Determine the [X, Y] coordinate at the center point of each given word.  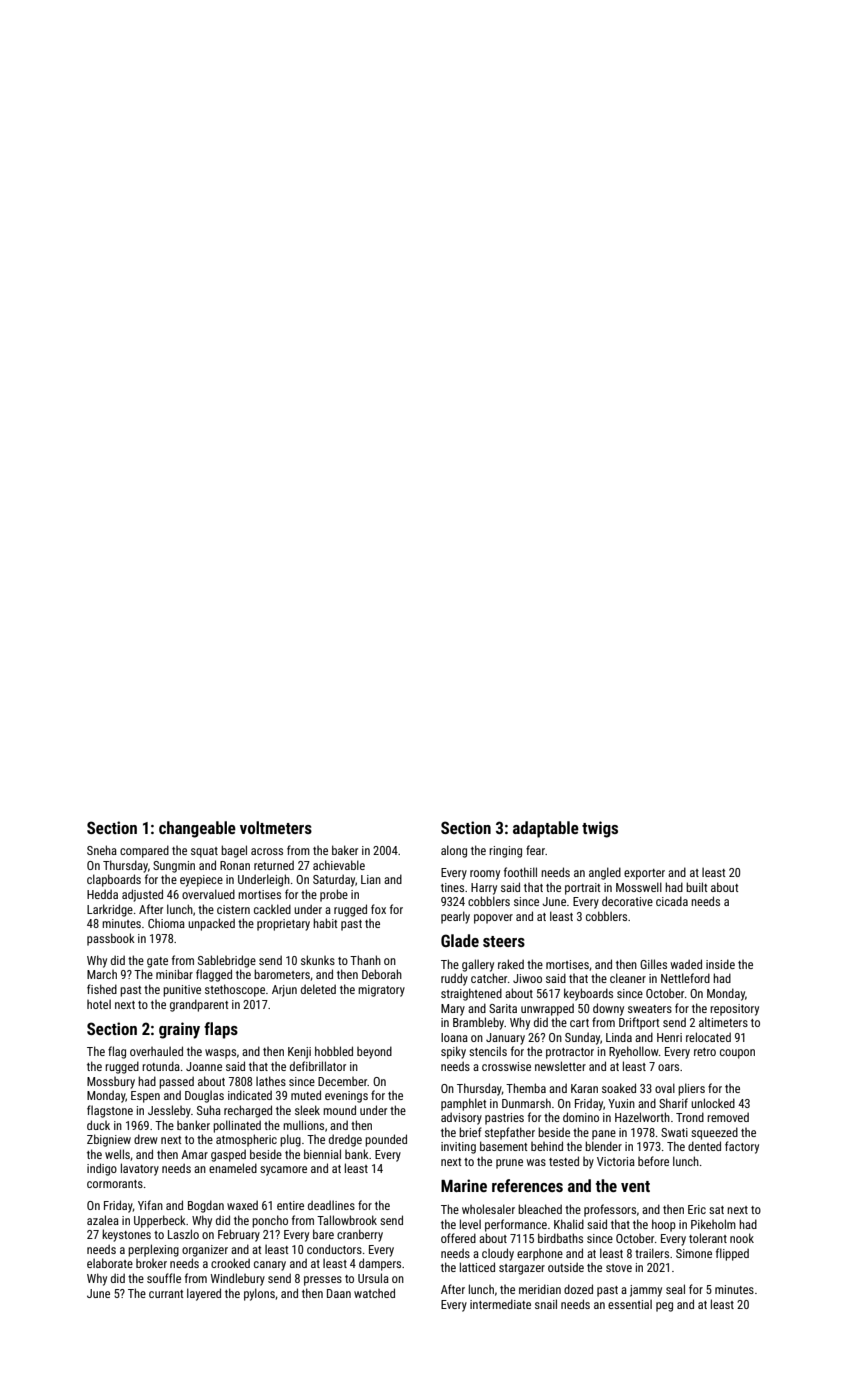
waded [686, 964]
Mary [453, 1010]
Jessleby [169, 1111]
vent [635, 1186]
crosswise [506, 1066]
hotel [99, 1004]
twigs [600, 829]
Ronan [235, 865]
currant [166, 1294]
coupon [737, 1054]
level [470, 1224]
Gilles [653, 964]
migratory [381, 991]
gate [157, 962]
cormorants [115, 1184]
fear [535, 850]
